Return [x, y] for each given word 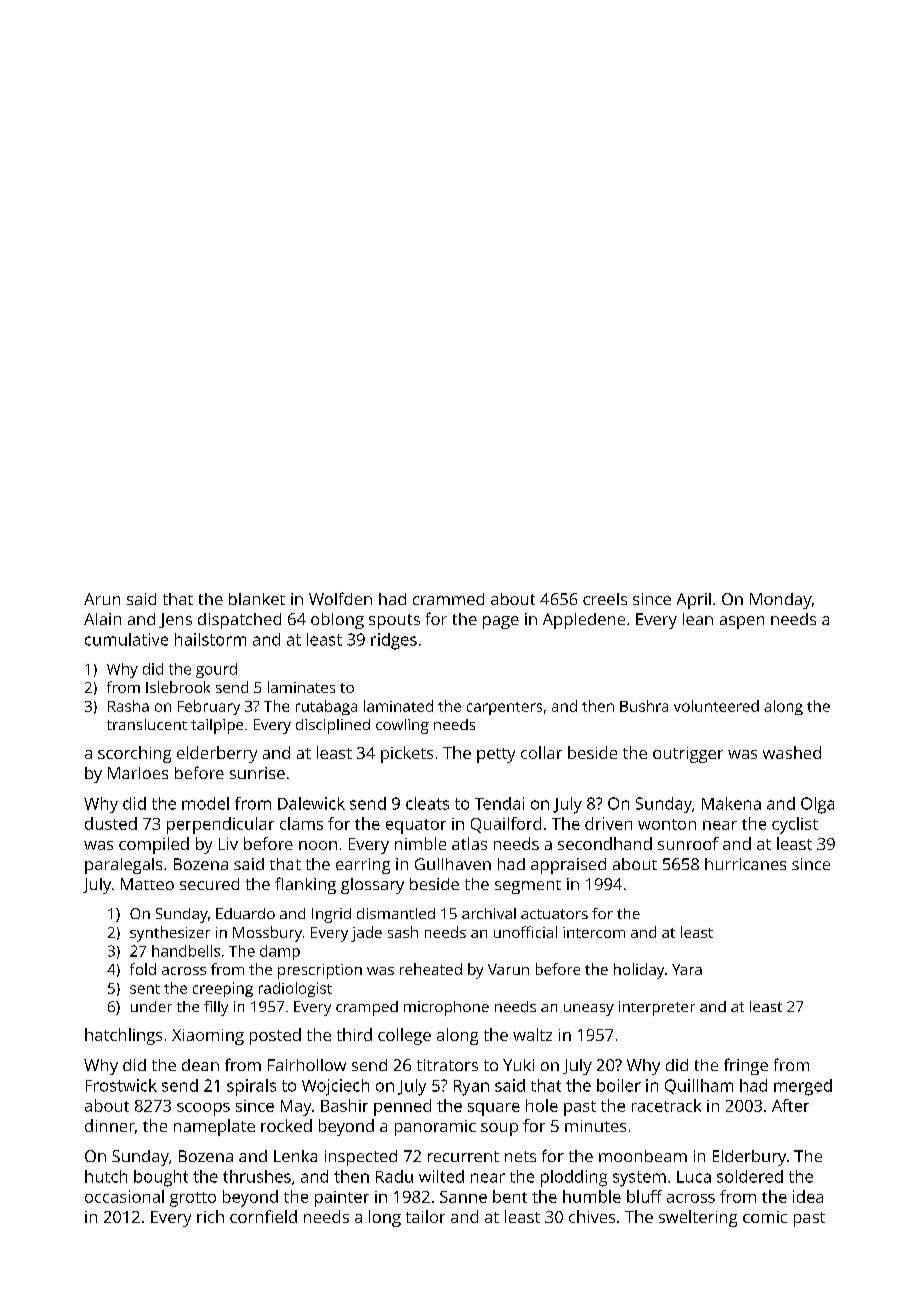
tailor [425, 1216]
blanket [257, 599]
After [790, 1105]
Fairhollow [307, 1065]
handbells [186, 951]
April [694, 601]
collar [541, 752]
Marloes [138, 773]
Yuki [518, 1065]
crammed [448, 599]
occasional [124, 1196]
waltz [532, 1034]
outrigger [688, 755]
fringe [746, 1066]
